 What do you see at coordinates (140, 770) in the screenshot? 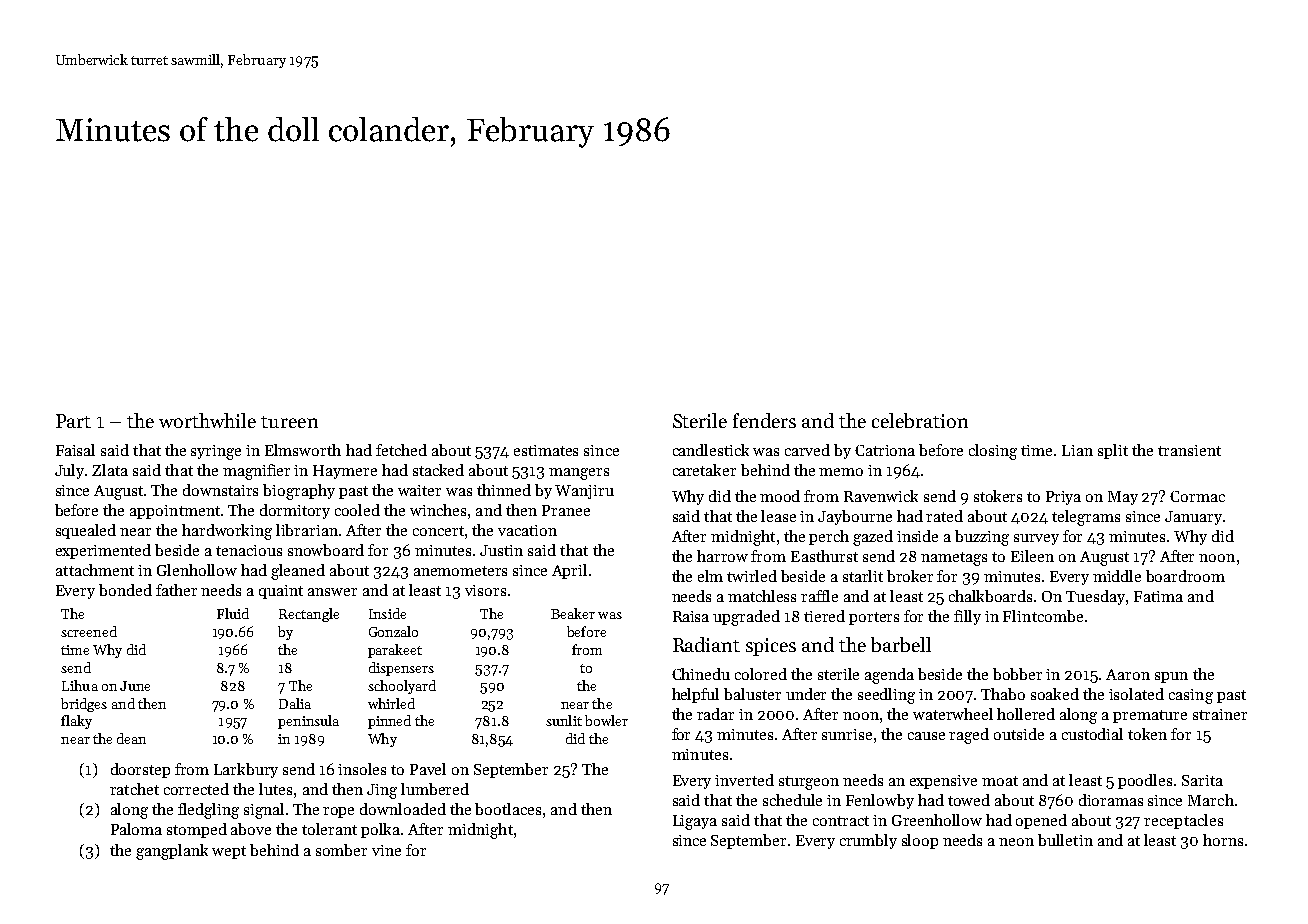
I see `doorstep` at bounding box center [140, 770].
